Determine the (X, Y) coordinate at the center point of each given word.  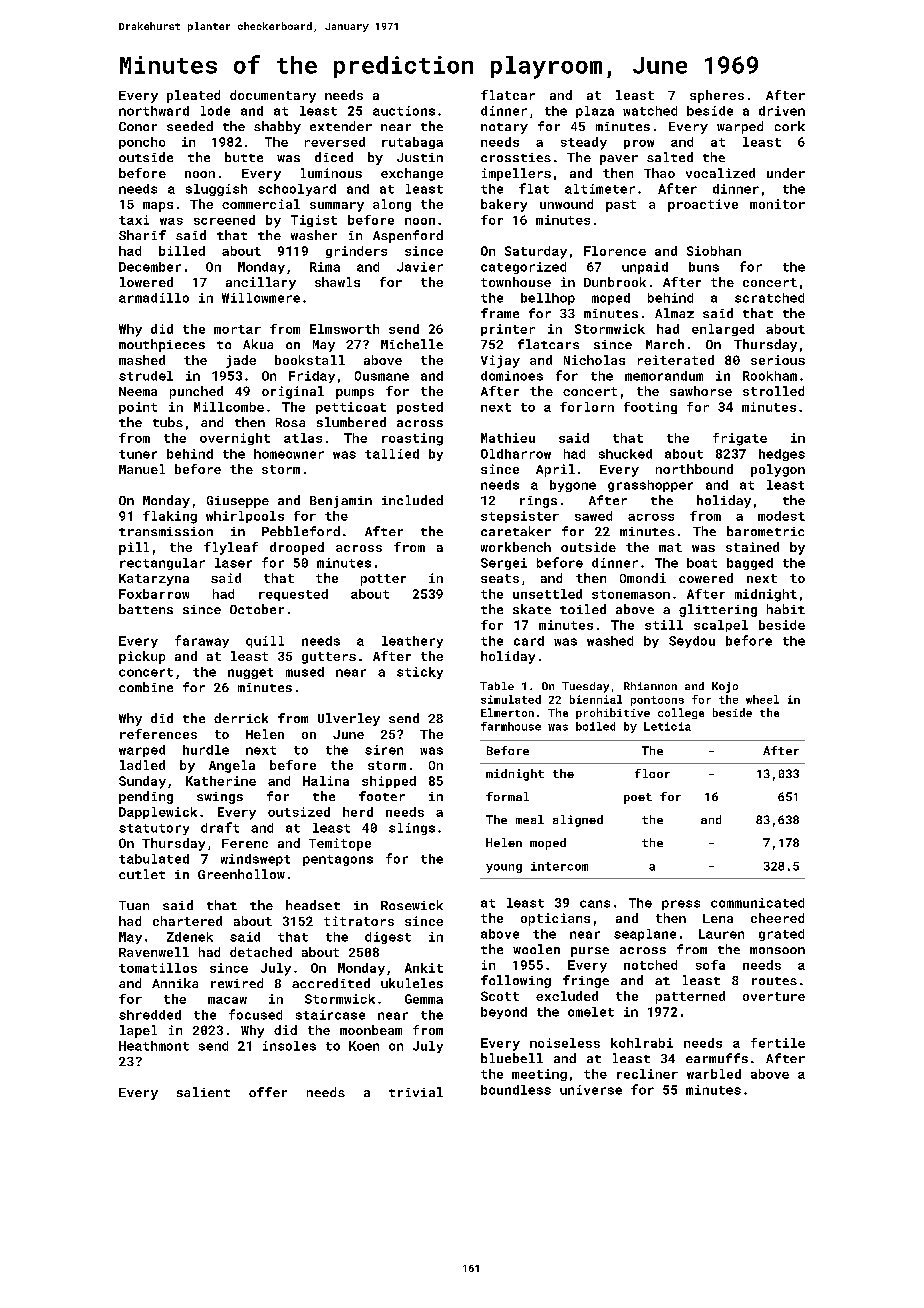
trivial (416, 1092)
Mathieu (508, 438)
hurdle (206, 750)
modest (781, 516)
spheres (717, 96)
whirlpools (245, 517)
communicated (757, 903)
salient (203, 1092)
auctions (404, 111)
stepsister (520, 517)
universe (591, 1090)
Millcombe (229, 407)
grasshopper (650, 486)
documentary (273, 96)
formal (507, 796)
